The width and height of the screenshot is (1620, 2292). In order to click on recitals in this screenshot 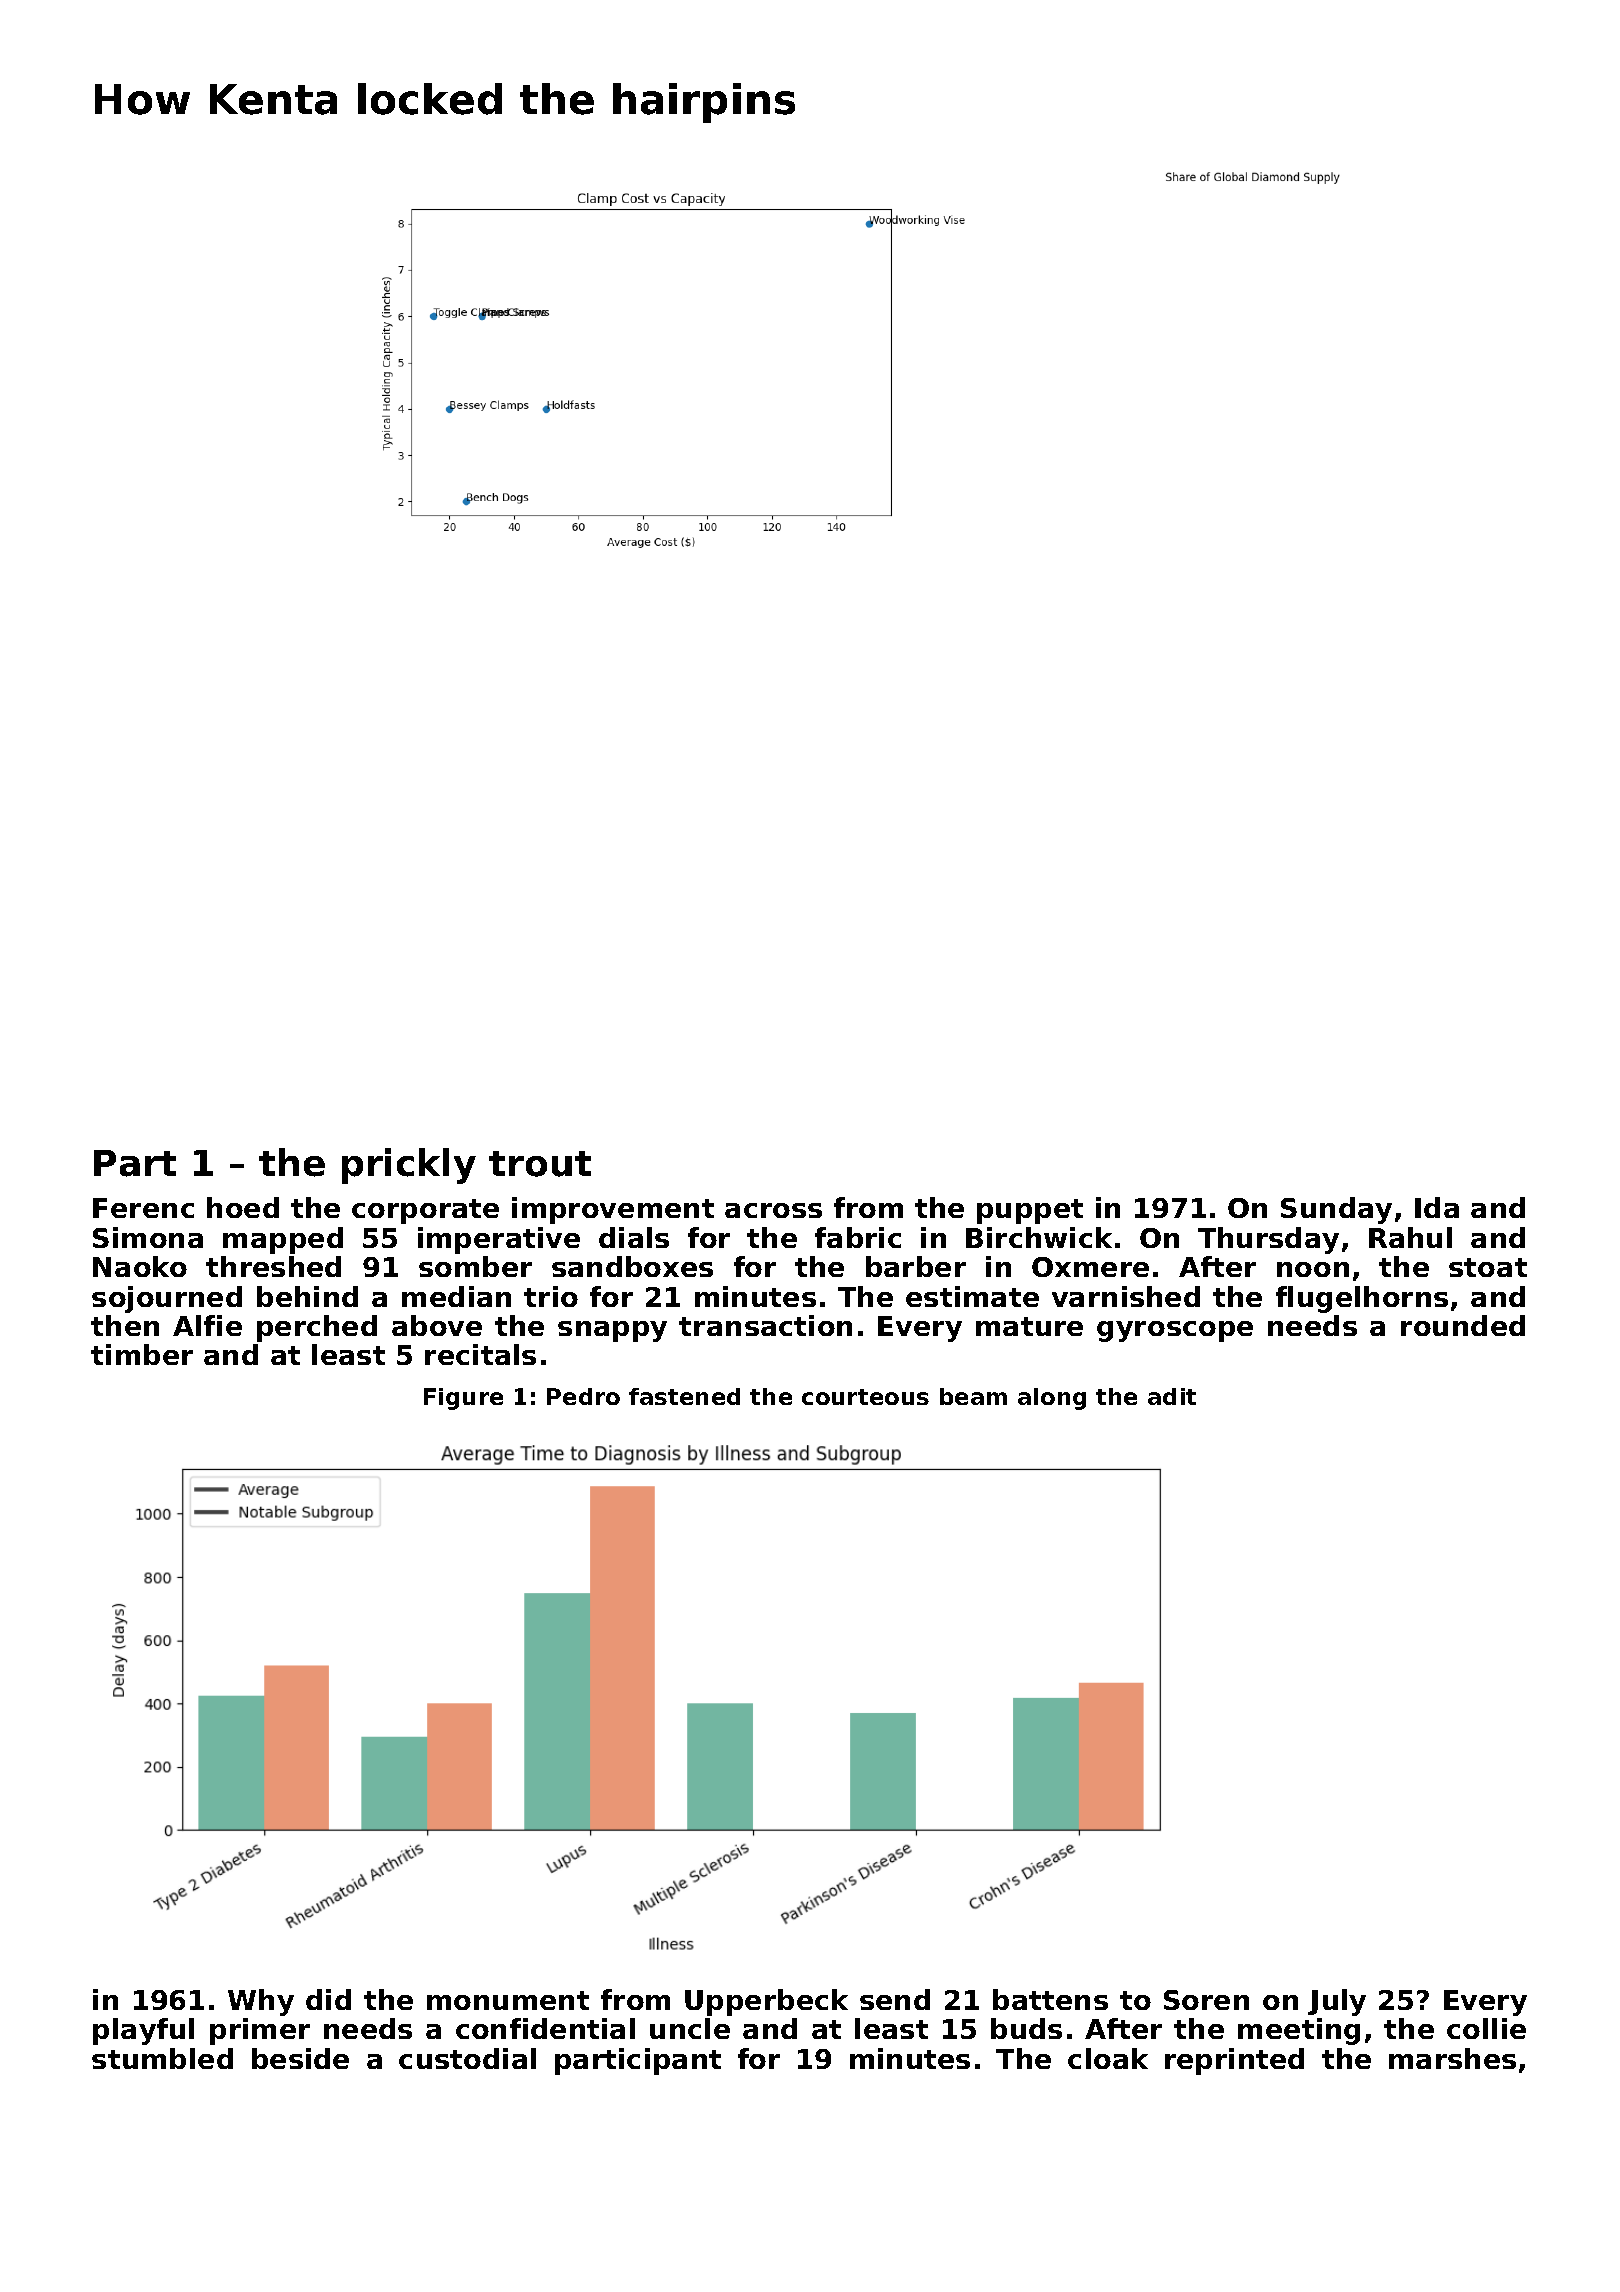, I will do `click(480, 1354)`.
